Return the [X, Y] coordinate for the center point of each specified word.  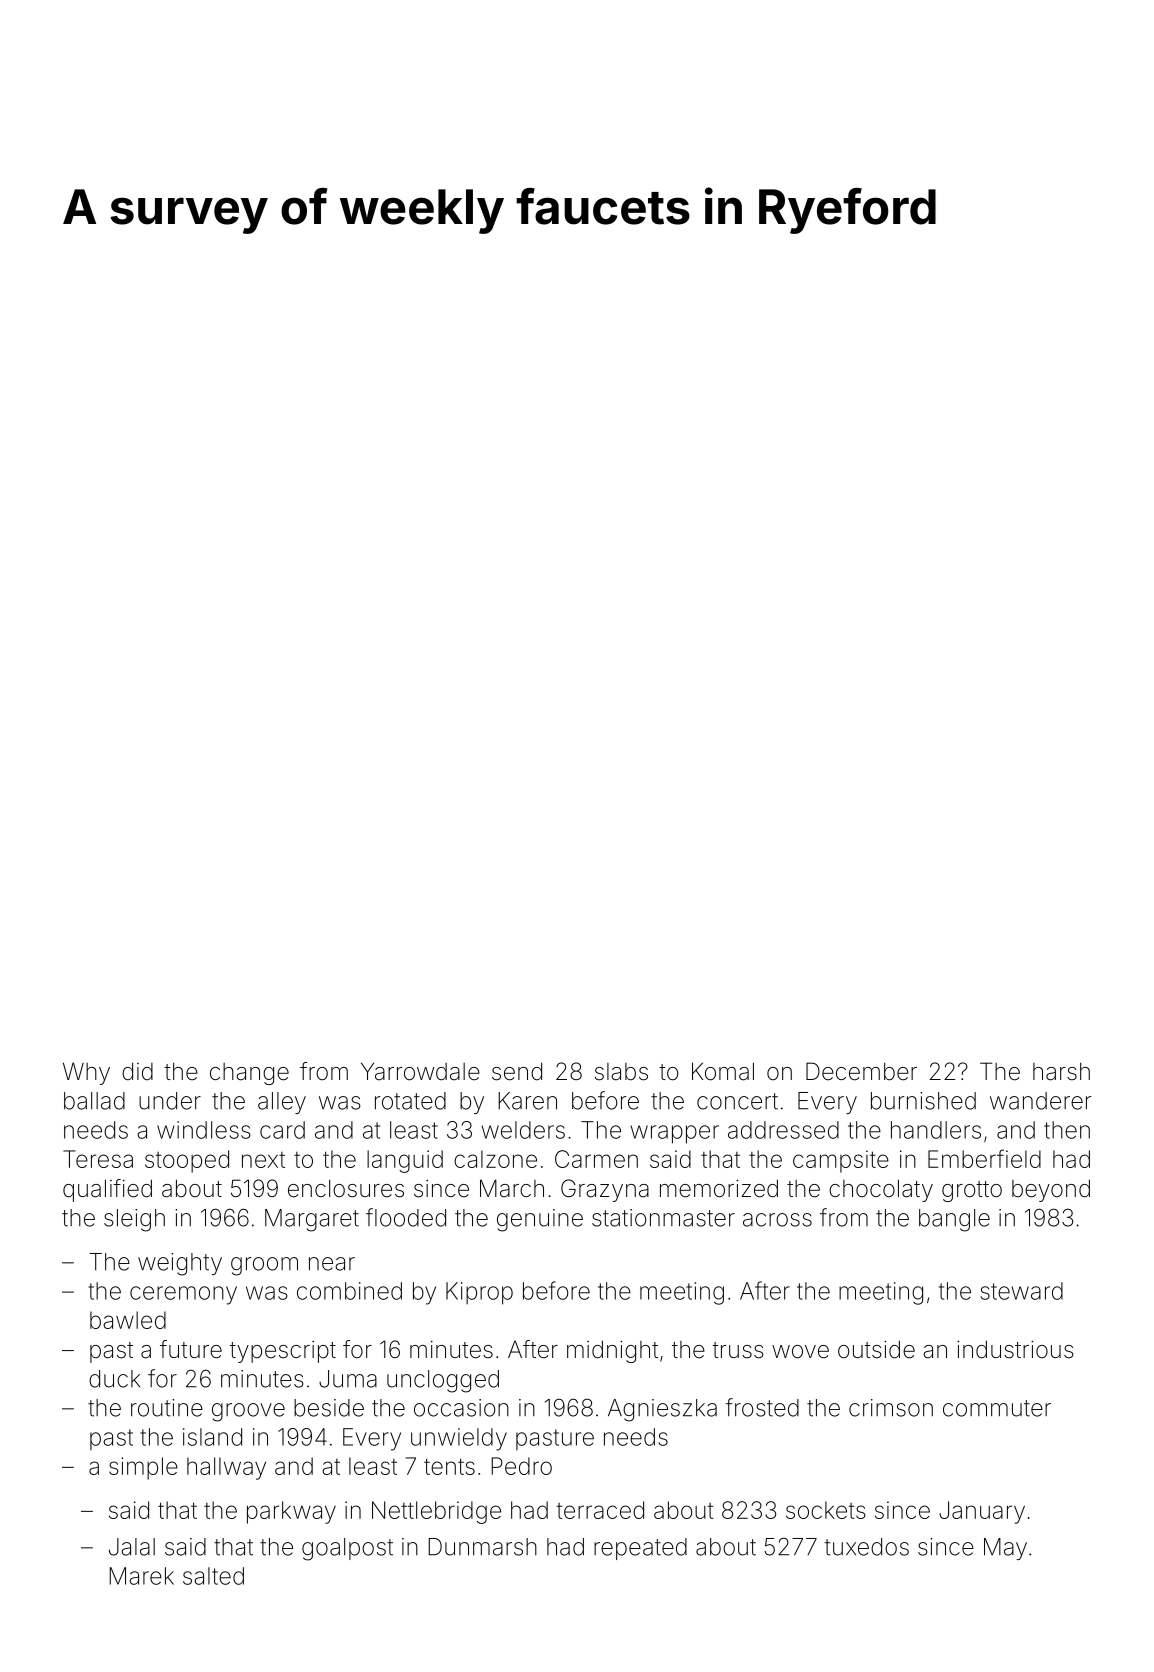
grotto [972, 1191]
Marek [141, 1576]
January [982, 1512]
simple [143, 1468]
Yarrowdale [420, 1071]
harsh [1061, 1071]
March [512, 1188]
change [249, 1074]
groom [264, 1266]
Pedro [521, 1466]
